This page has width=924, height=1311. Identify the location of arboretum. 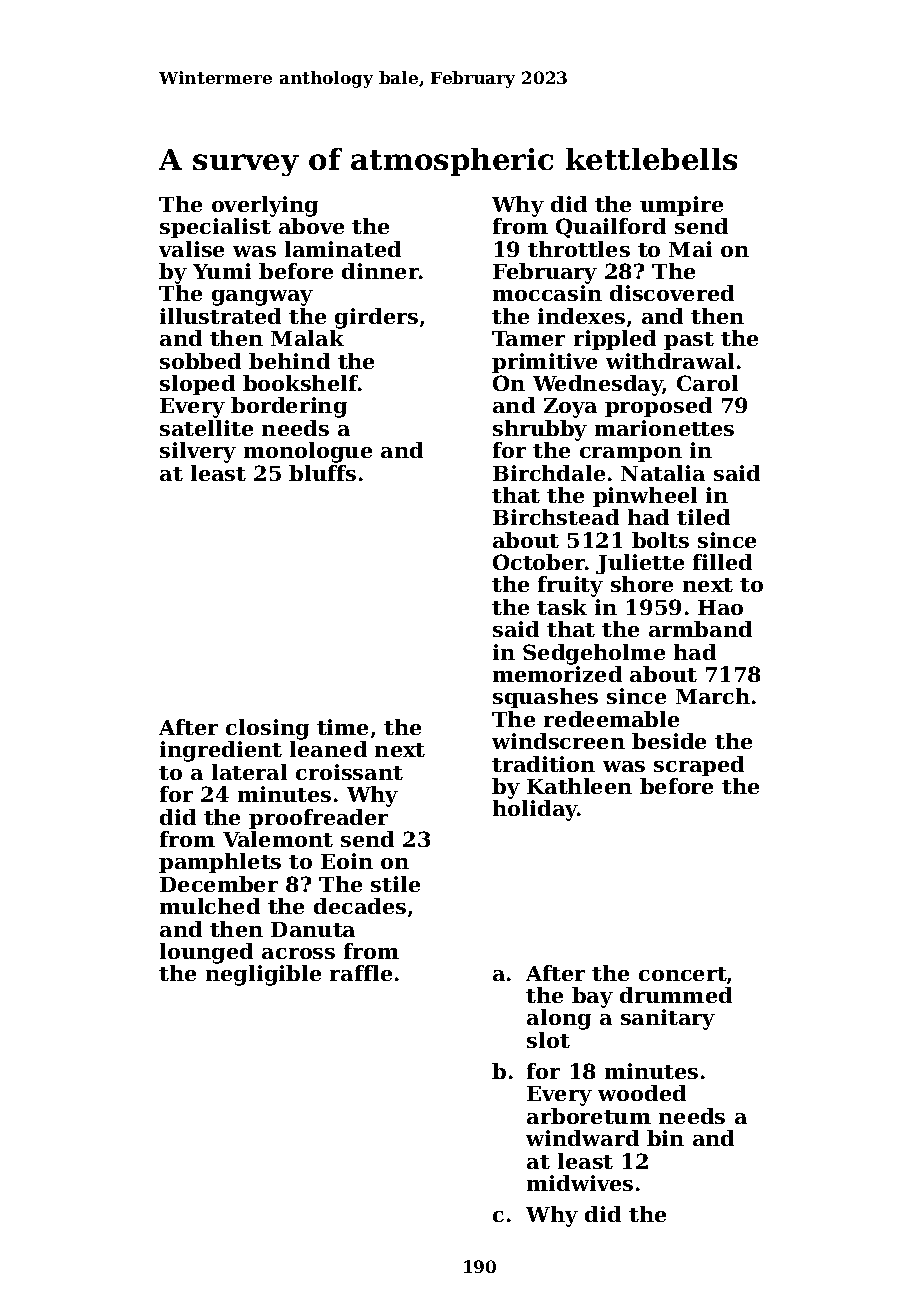
(589, 1116).
